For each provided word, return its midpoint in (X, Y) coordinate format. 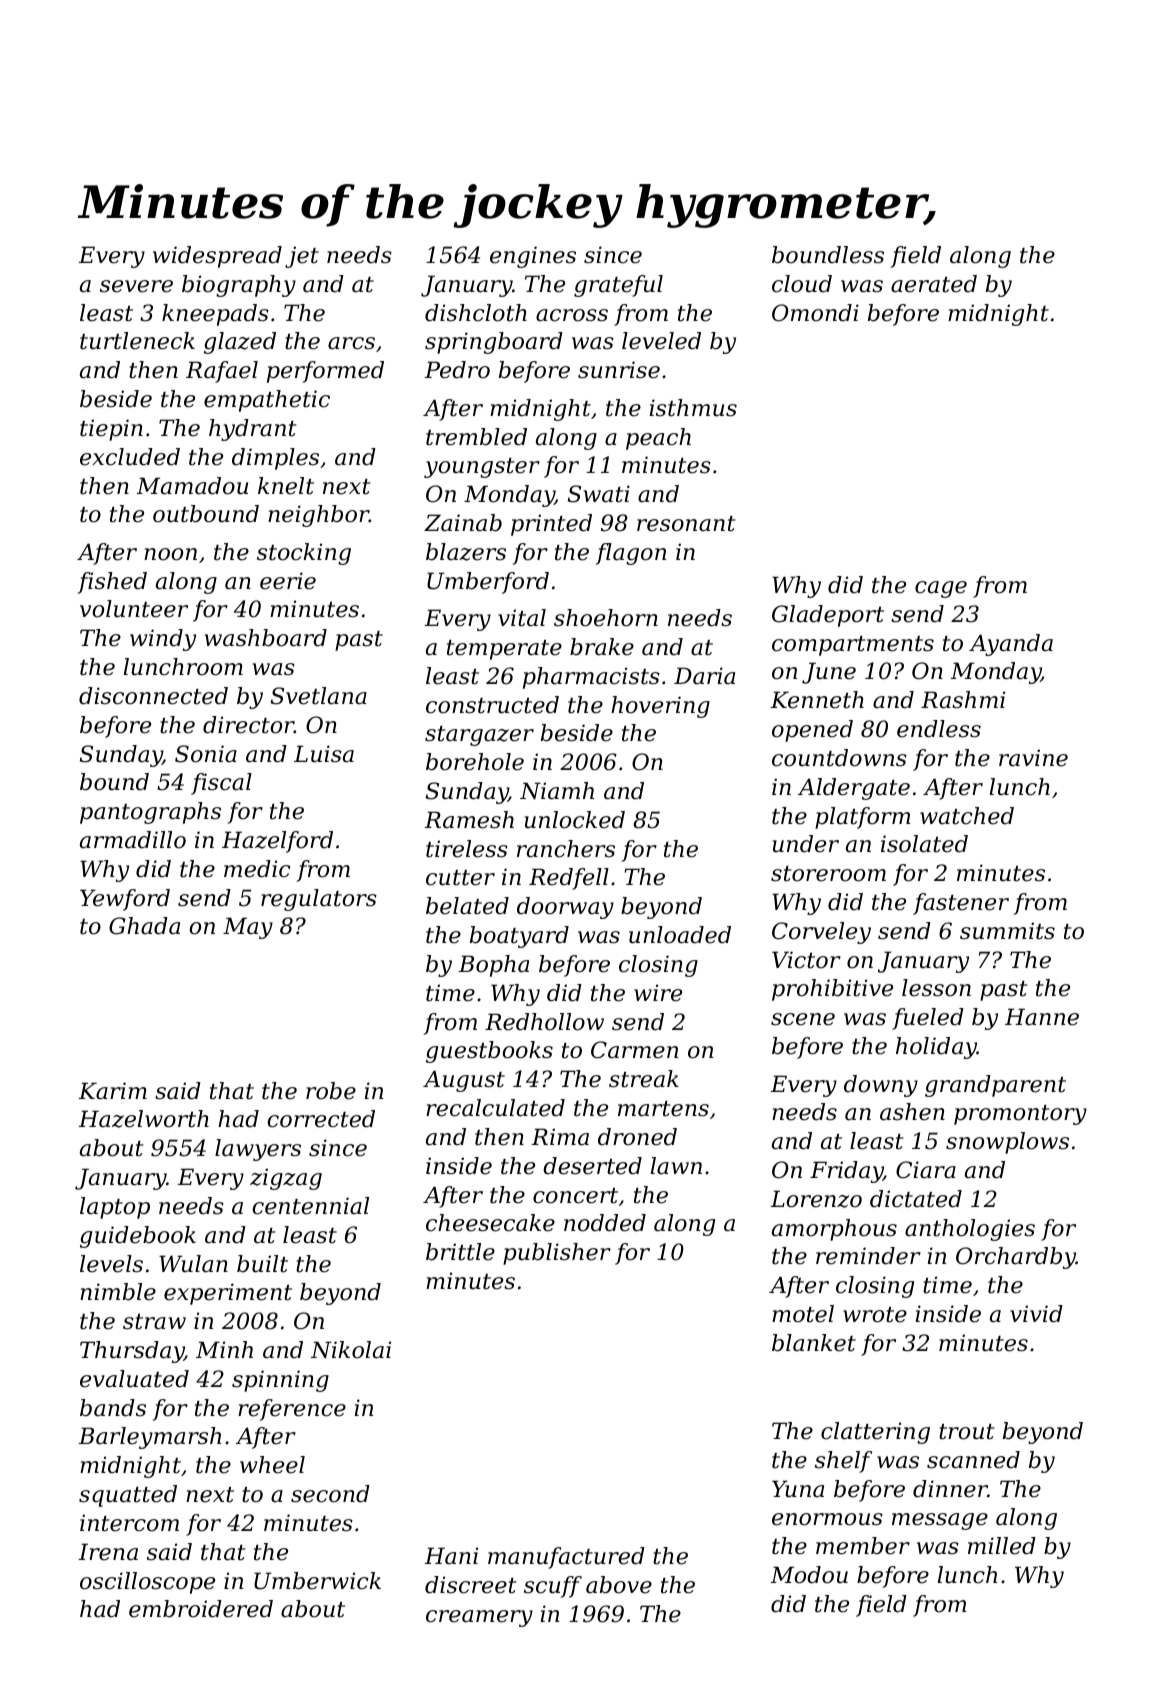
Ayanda (1011, 645)
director (248, 725)
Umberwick (317, 1581)
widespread (217, 257)
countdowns (839, 758)
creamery (479, 1618)
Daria (704, 676)
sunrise (619, 370)
